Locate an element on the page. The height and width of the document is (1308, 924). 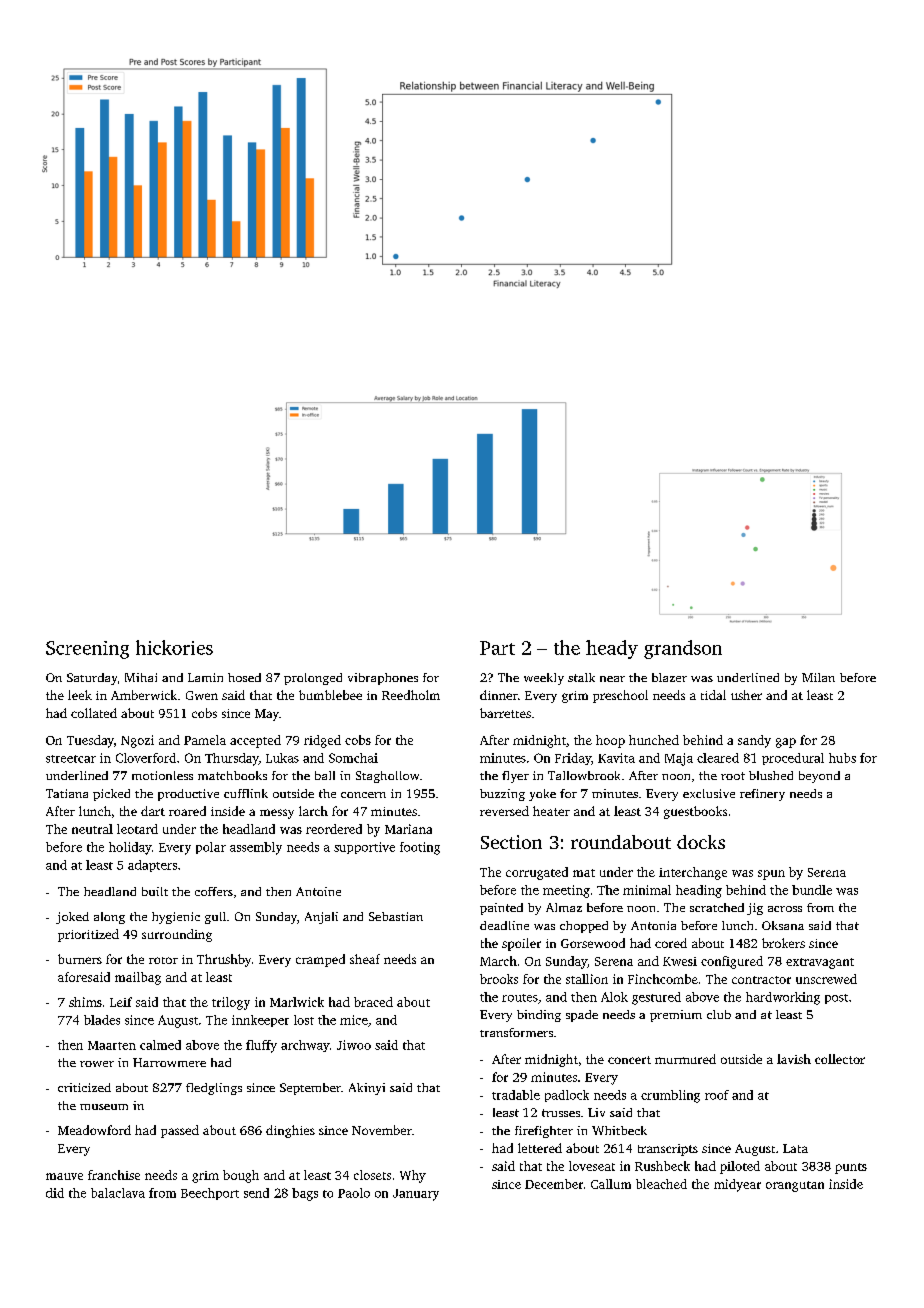
across is located at coordinates (785, 909).
